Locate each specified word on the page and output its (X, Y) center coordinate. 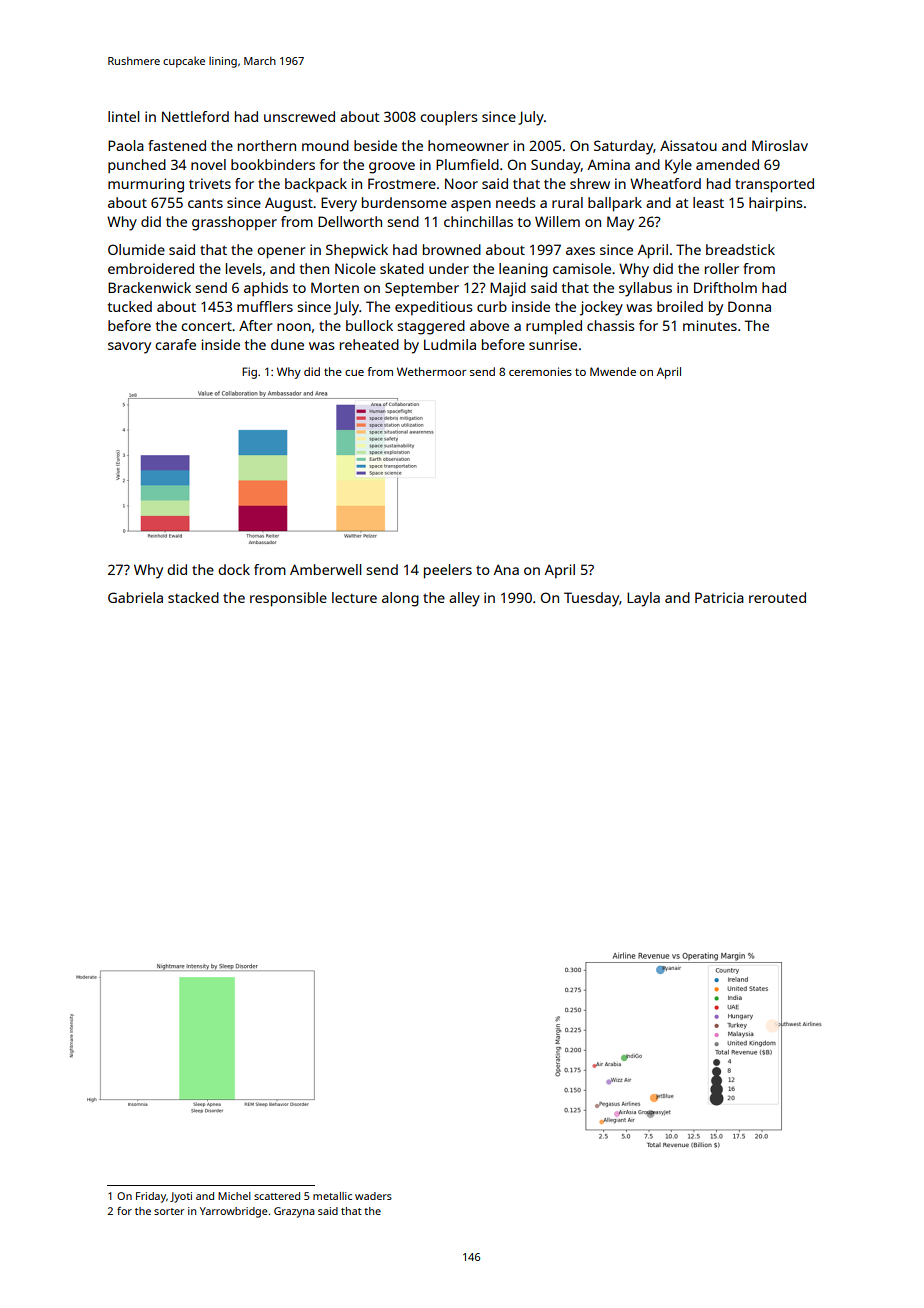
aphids (266, 289)
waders (373, 1196)
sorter (169, 1211)
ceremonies (540, 371)
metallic (332, 1196)
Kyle (678, 166)
